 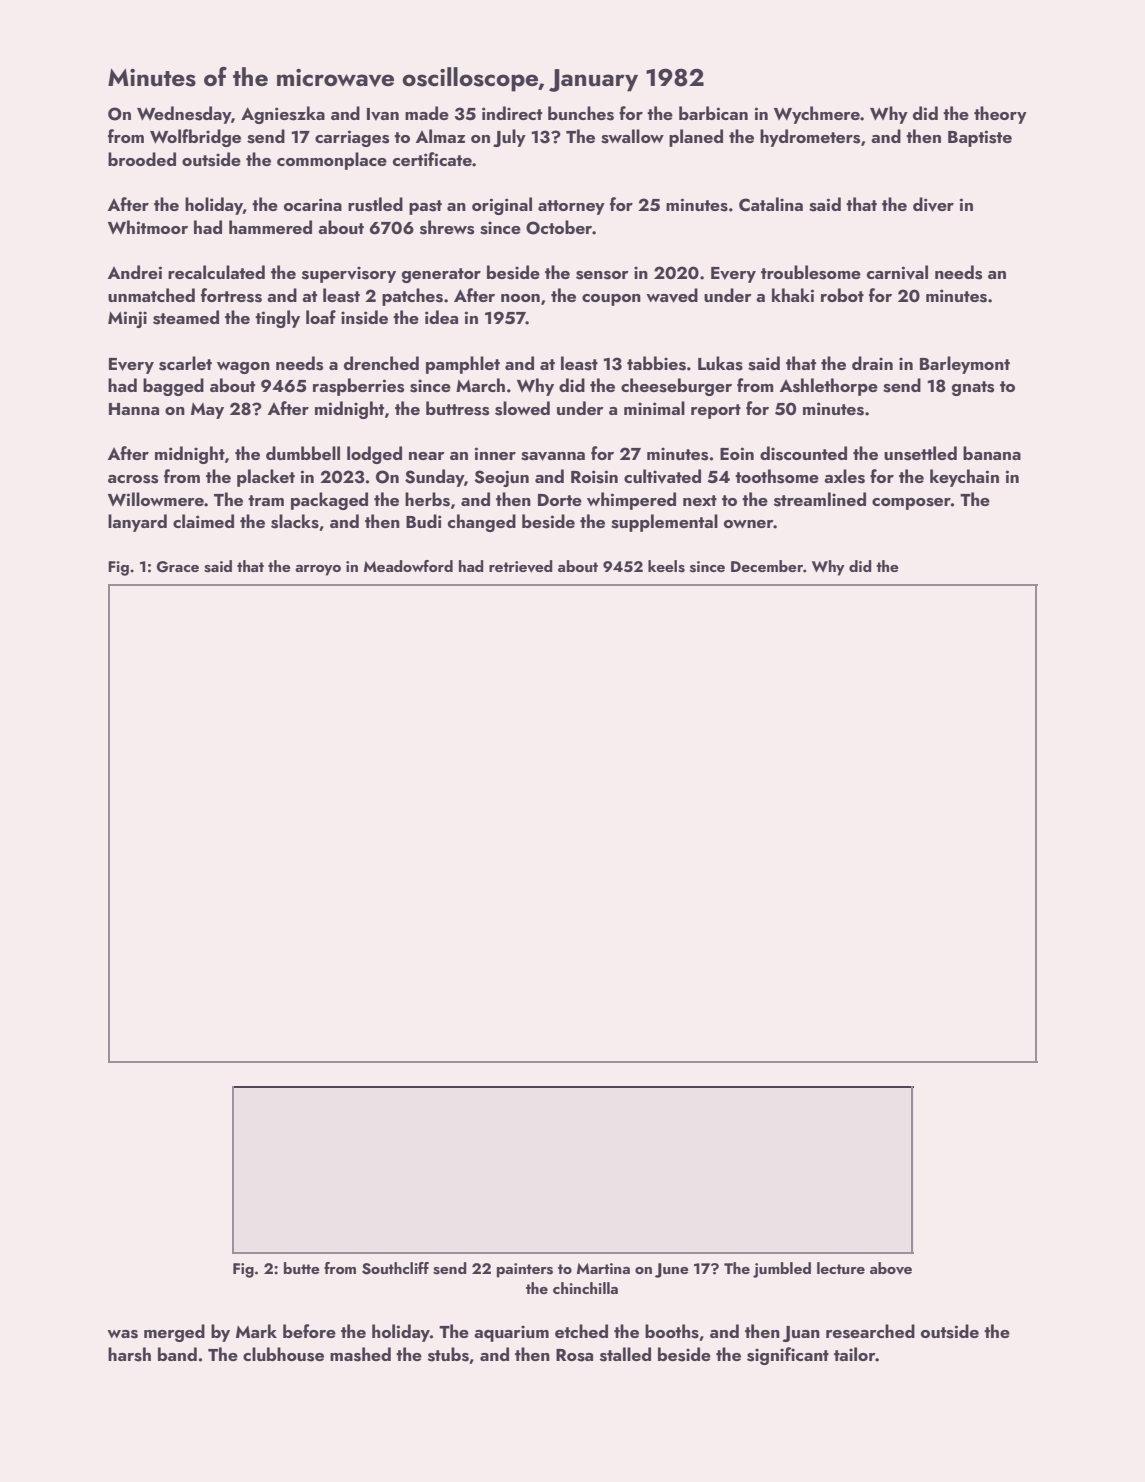 I want to click on clubhouse, so click(x=283, y=1354).
